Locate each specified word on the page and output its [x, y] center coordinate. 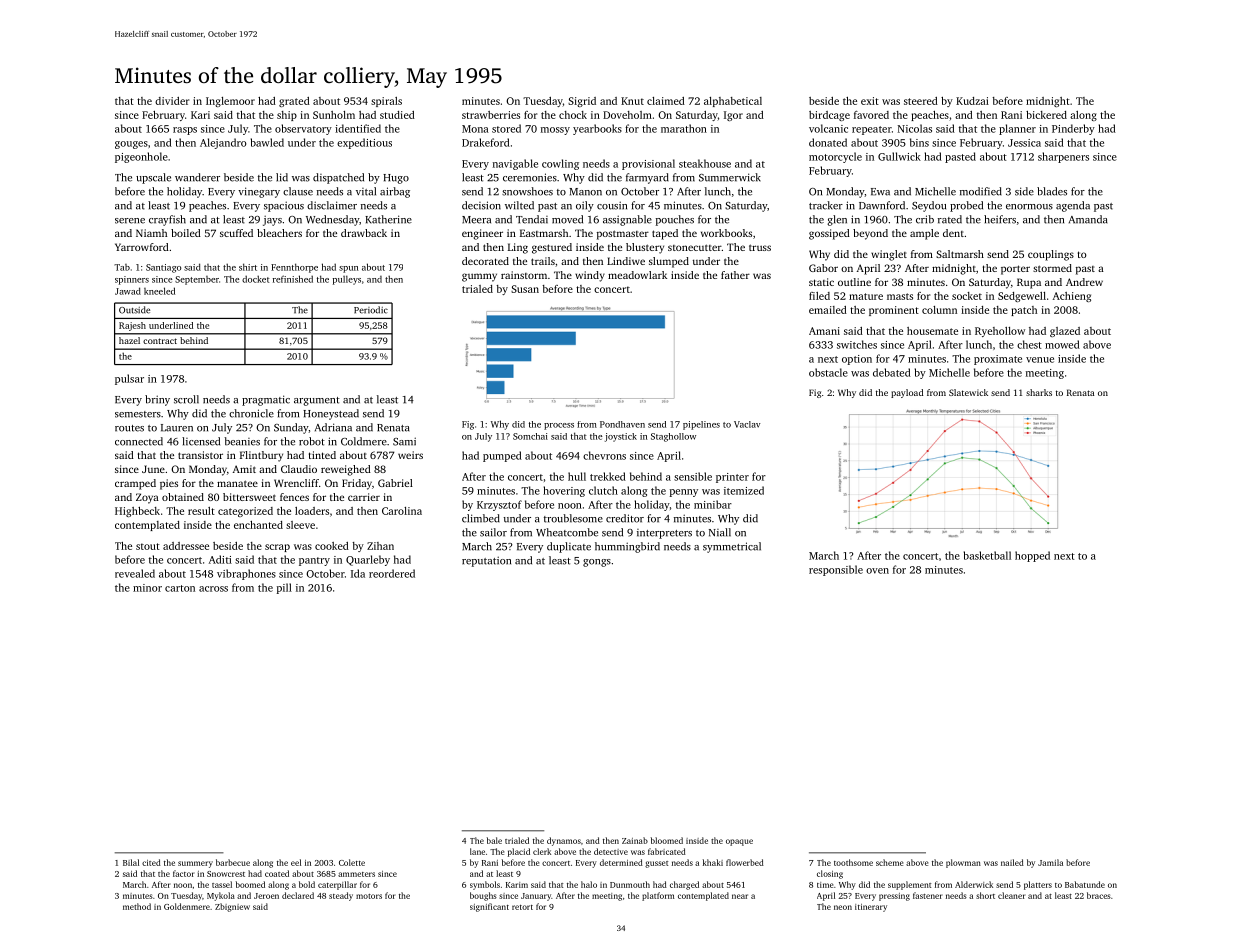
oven [877, 571]
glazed [1065, 332]
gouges [131, 145]
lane [477, 851]
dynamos [564, 841]
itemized [744, 490]
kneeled [159, 291]
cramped [135, 484]
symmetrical [732, 547]
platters [1038, 885]
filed [819, 296]
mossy [555, 131]
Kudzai [972, 101]
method [137, 906]
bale [494, 840]
